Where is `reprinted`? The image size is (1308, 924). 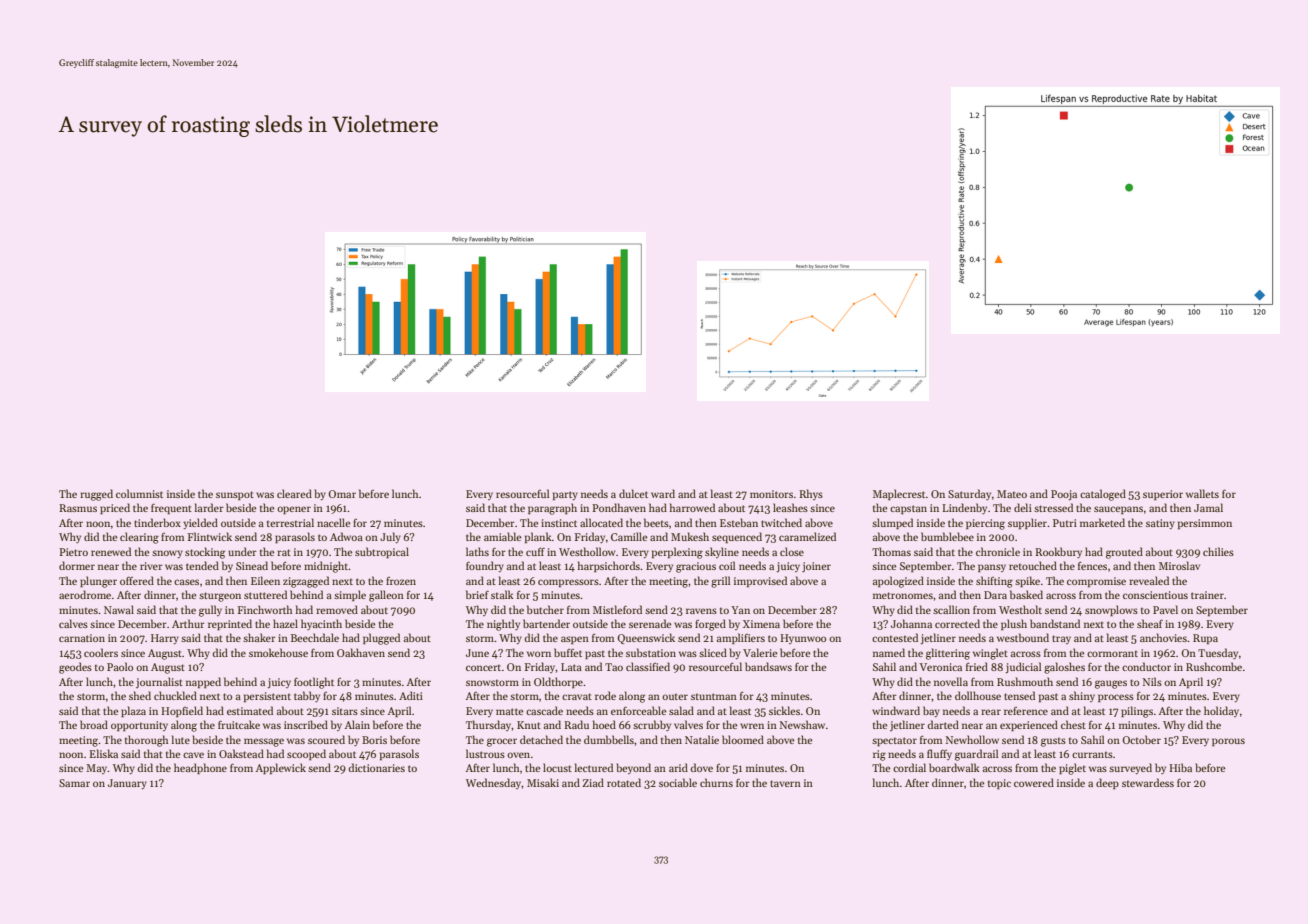
reprinted is located at coordinates (230, 624).
